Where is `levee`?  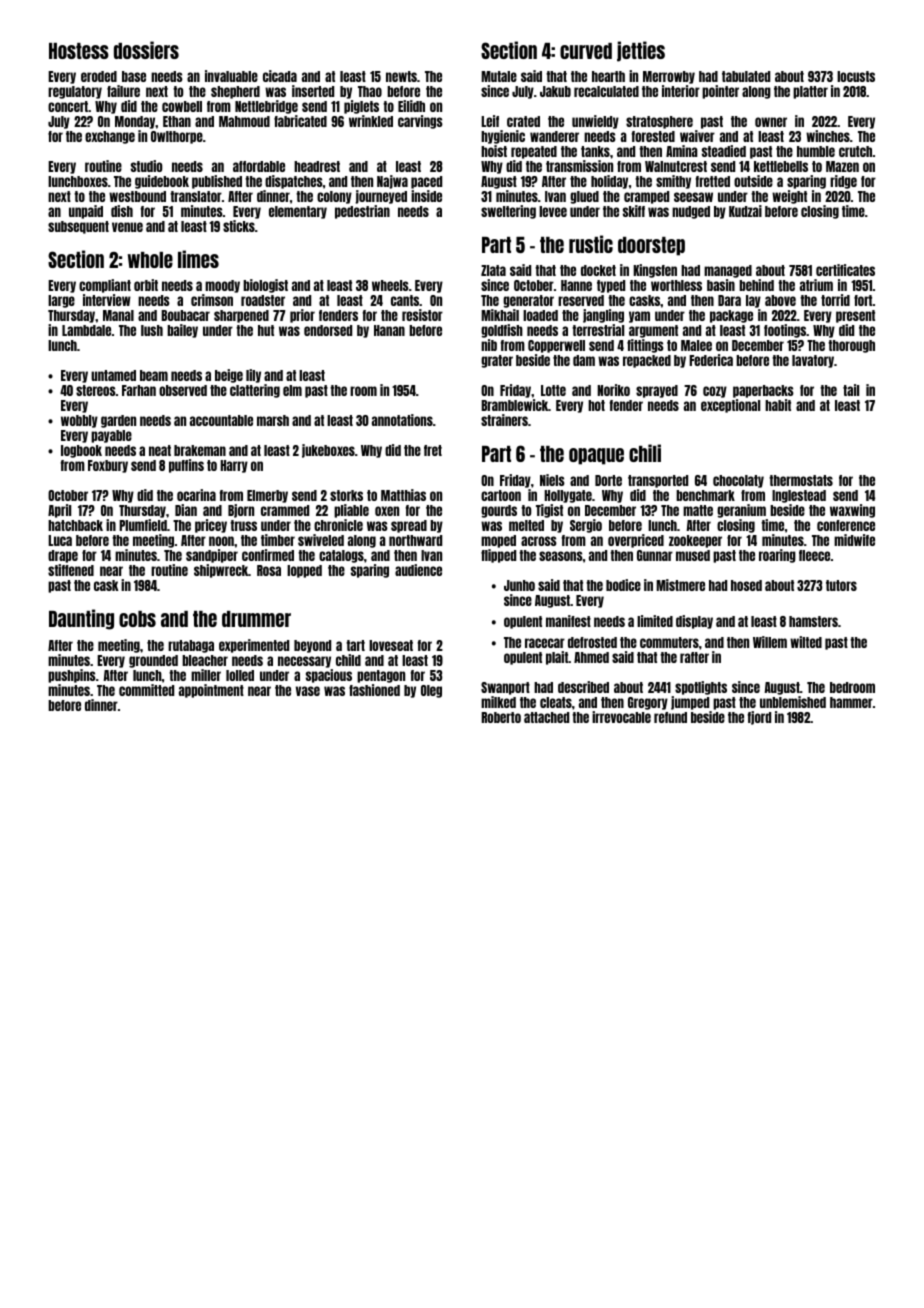 levee is located at coordinates (553, 211).
